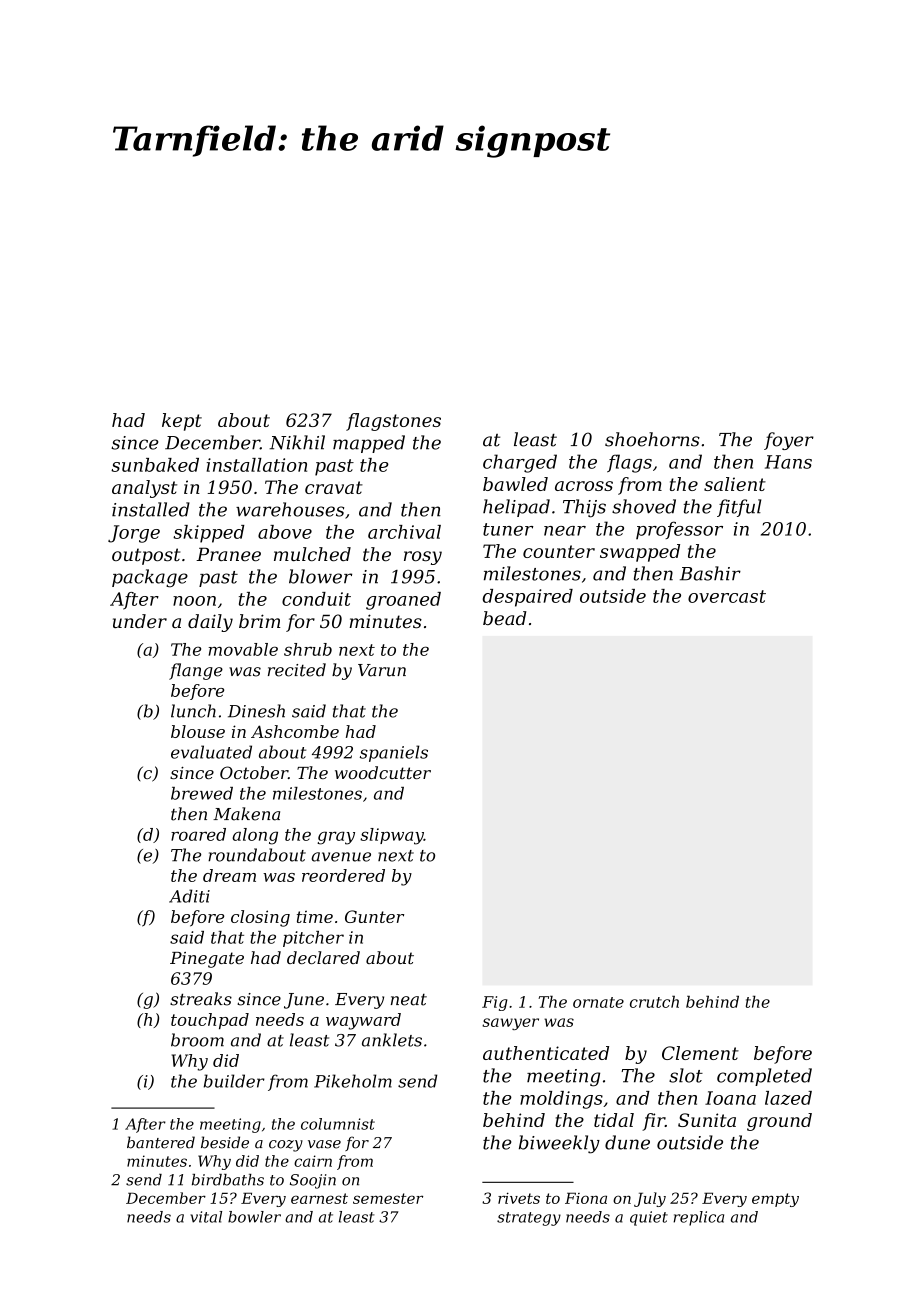 The image size is (924, 1311). Describe the element at coordinates (182, 422) in the screenshot. I see `kept` at that location.
